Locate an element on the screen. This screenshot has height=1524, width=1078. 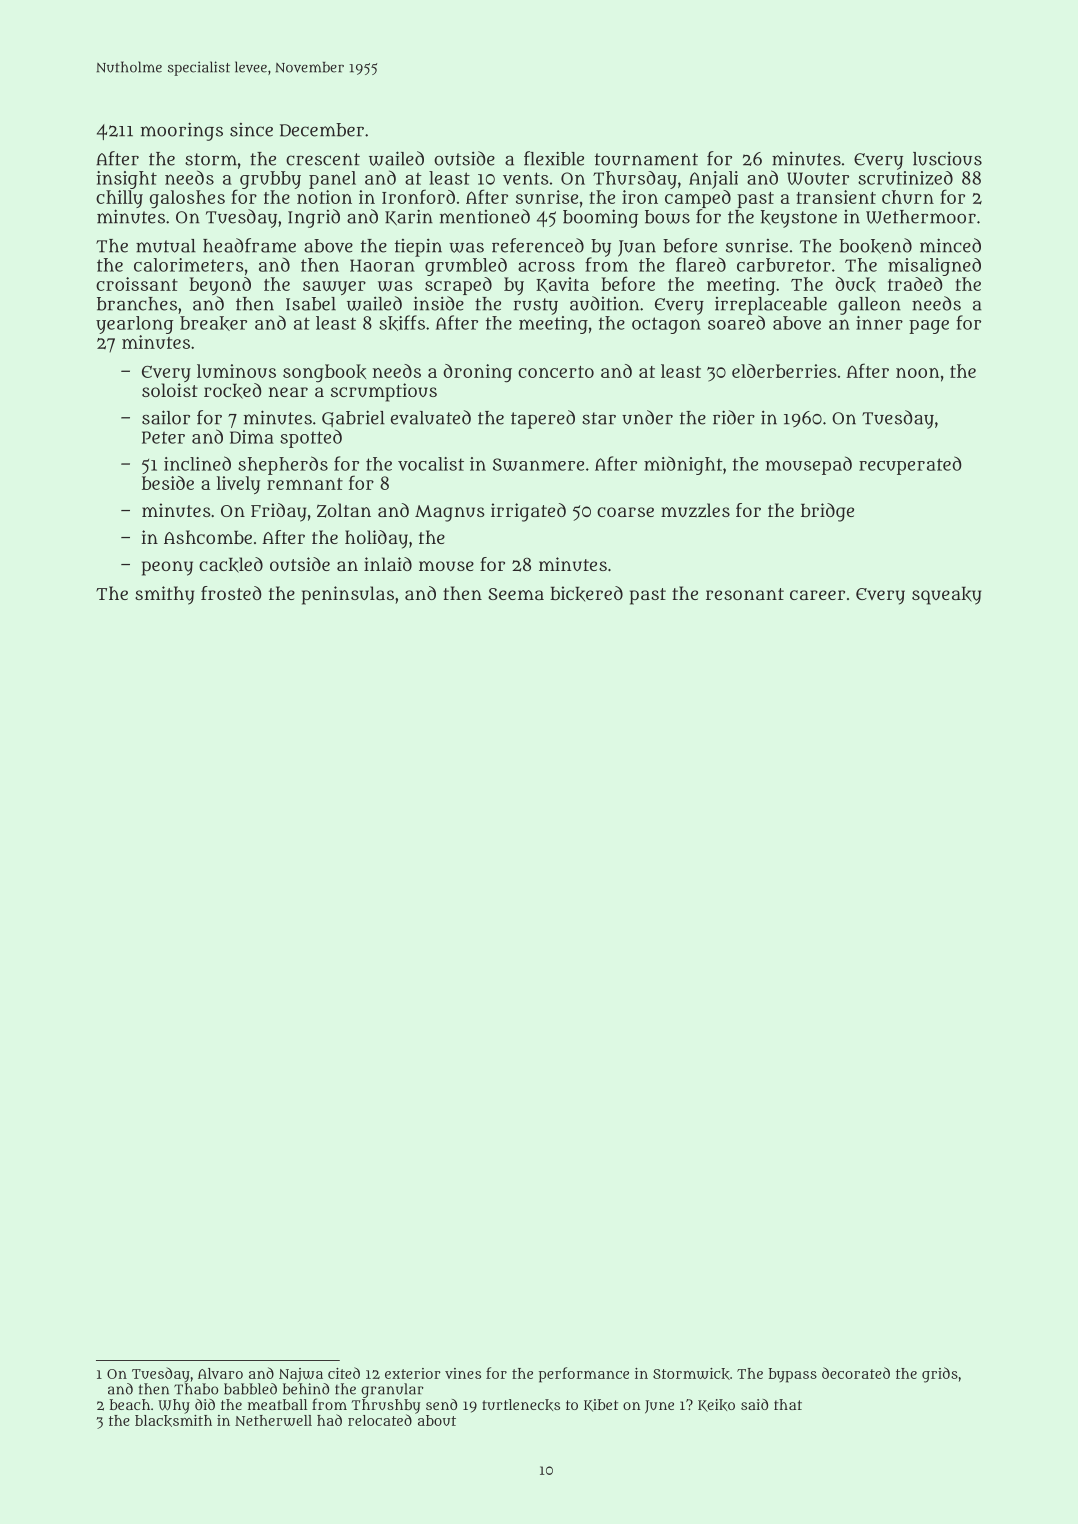
performance is located at coordinates (584, 1375).
